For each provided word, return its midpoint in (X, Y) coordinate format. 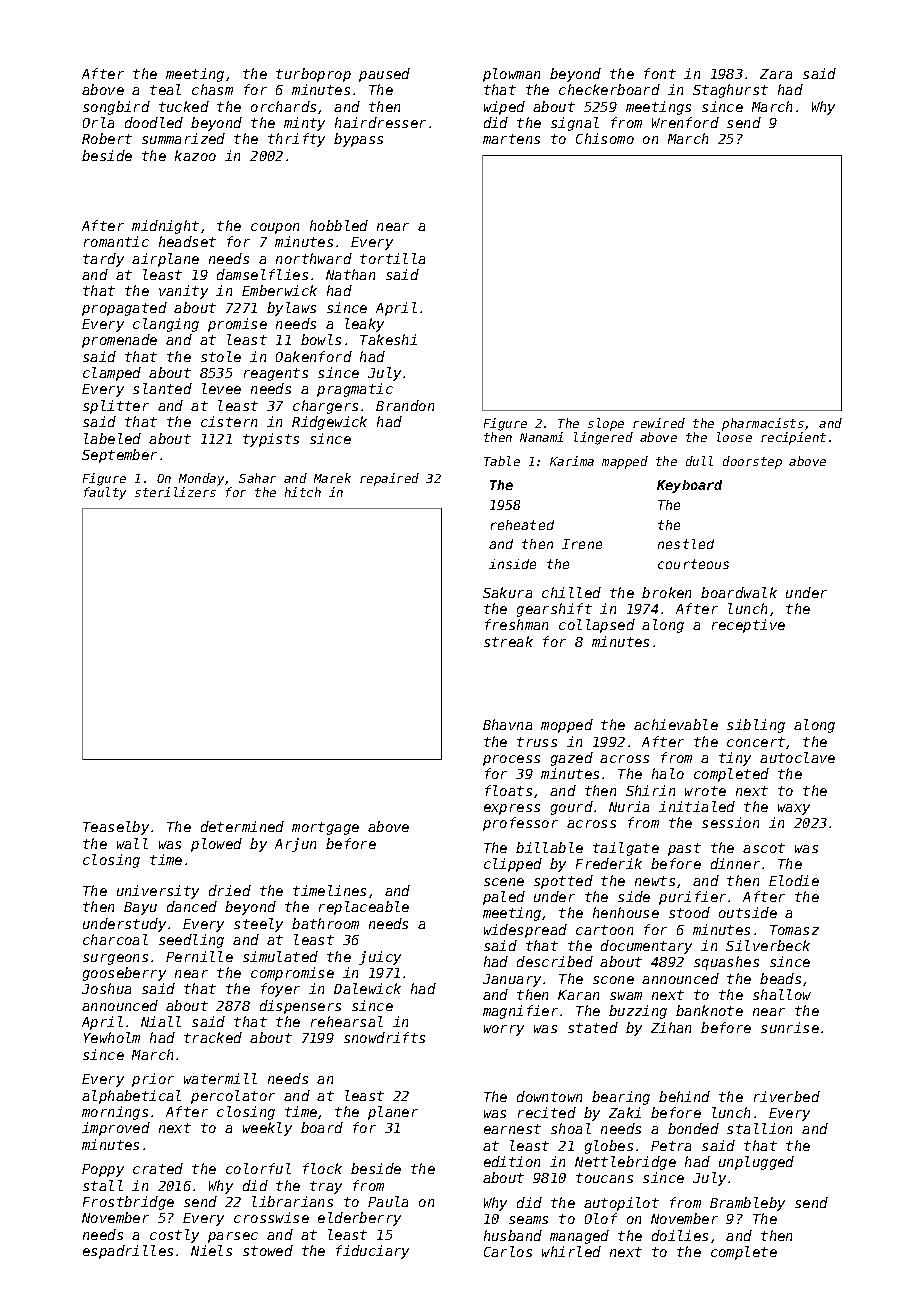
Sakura (507, 592)
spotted (563, 882)
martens (511, 139)
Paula (388, 1201)
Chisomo (605, 138)
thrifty (296, 140)
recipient (793, 438)
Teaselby (116, 828)
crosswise (271, 1217)
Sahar (257, 478)
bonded (693, 1128)
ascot (764, 848)
